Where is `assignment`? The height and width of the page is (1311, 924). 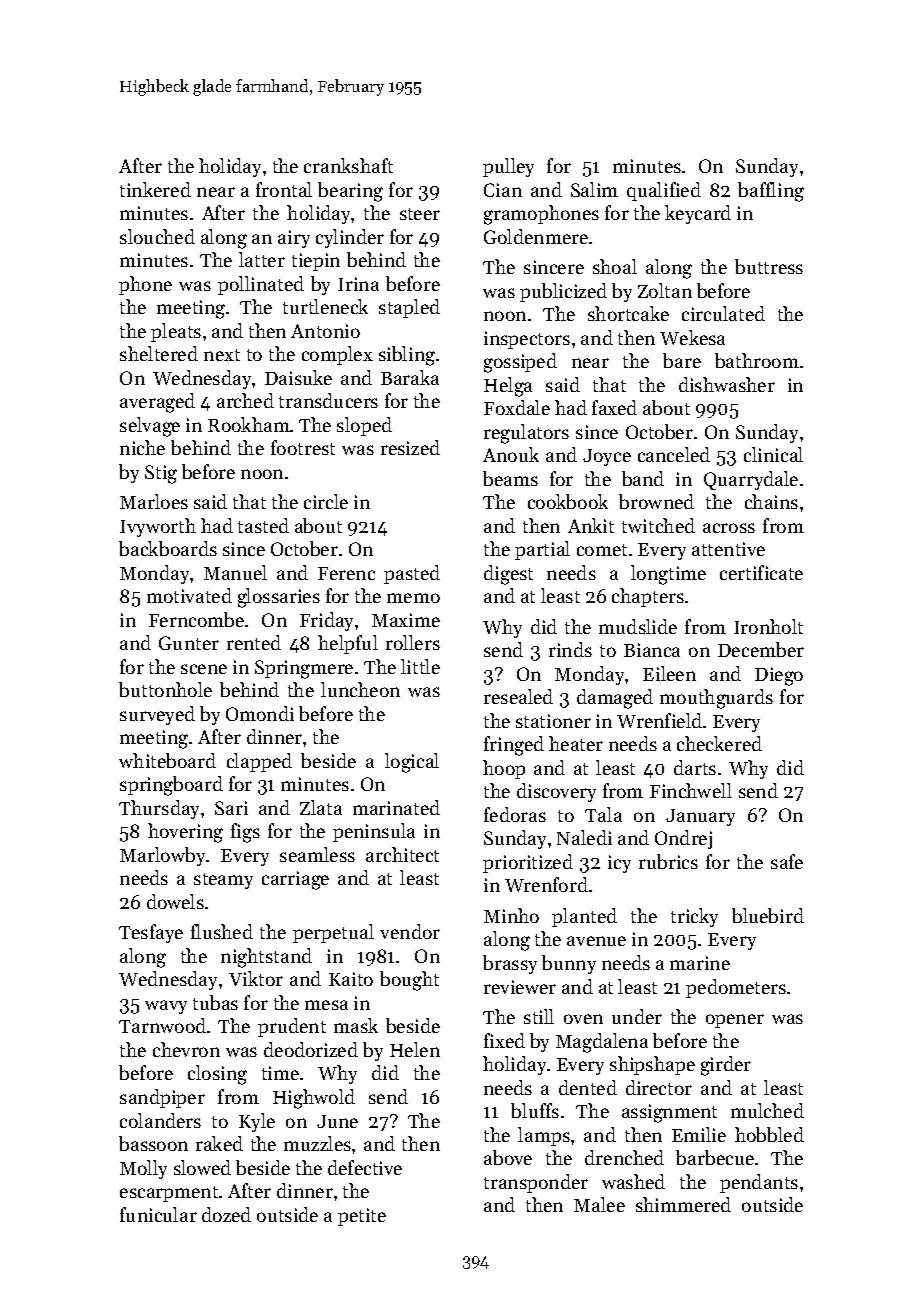 assignment is located at coordinates (669, 1113).
